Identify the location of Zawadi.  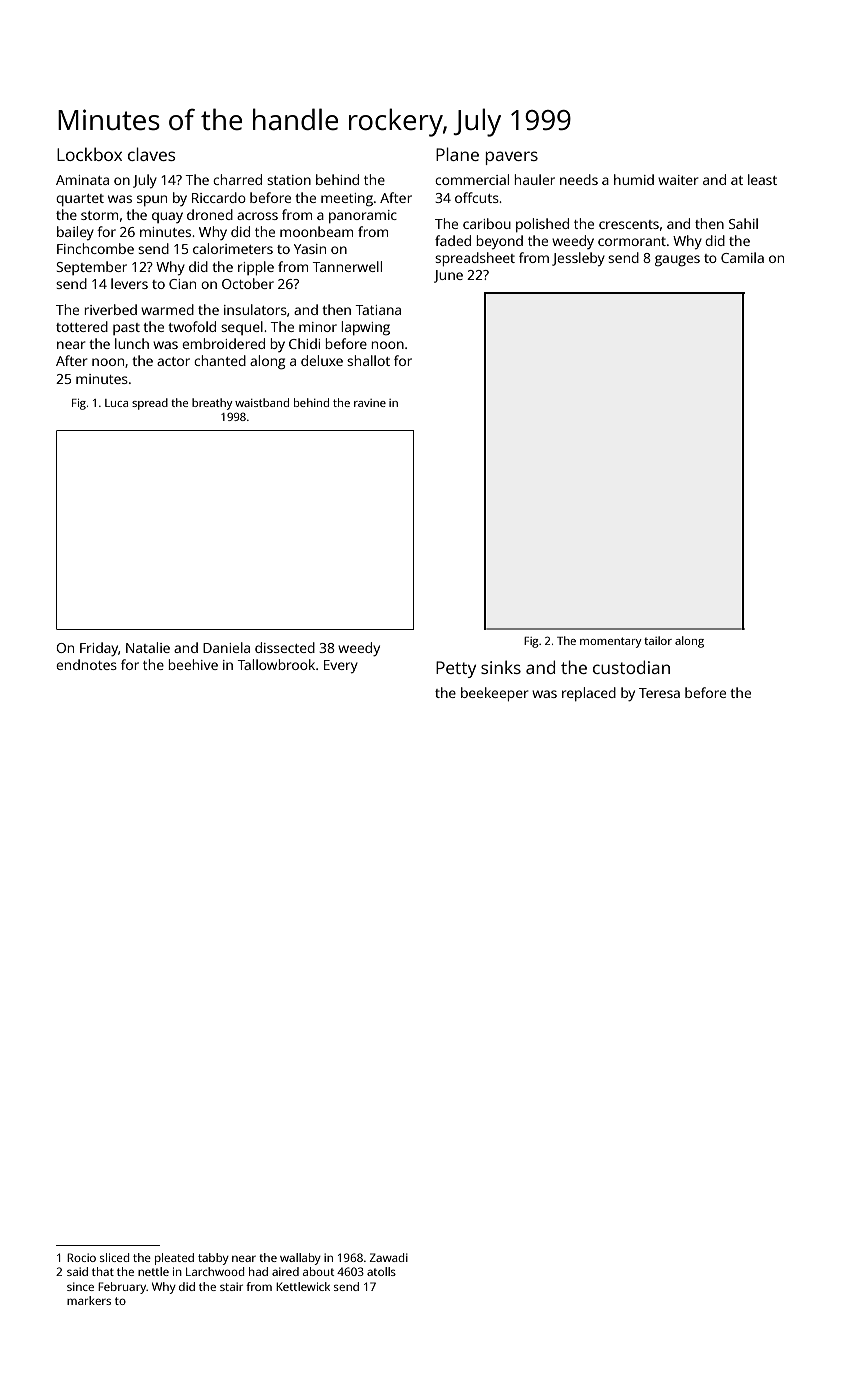
(388, 1257).
